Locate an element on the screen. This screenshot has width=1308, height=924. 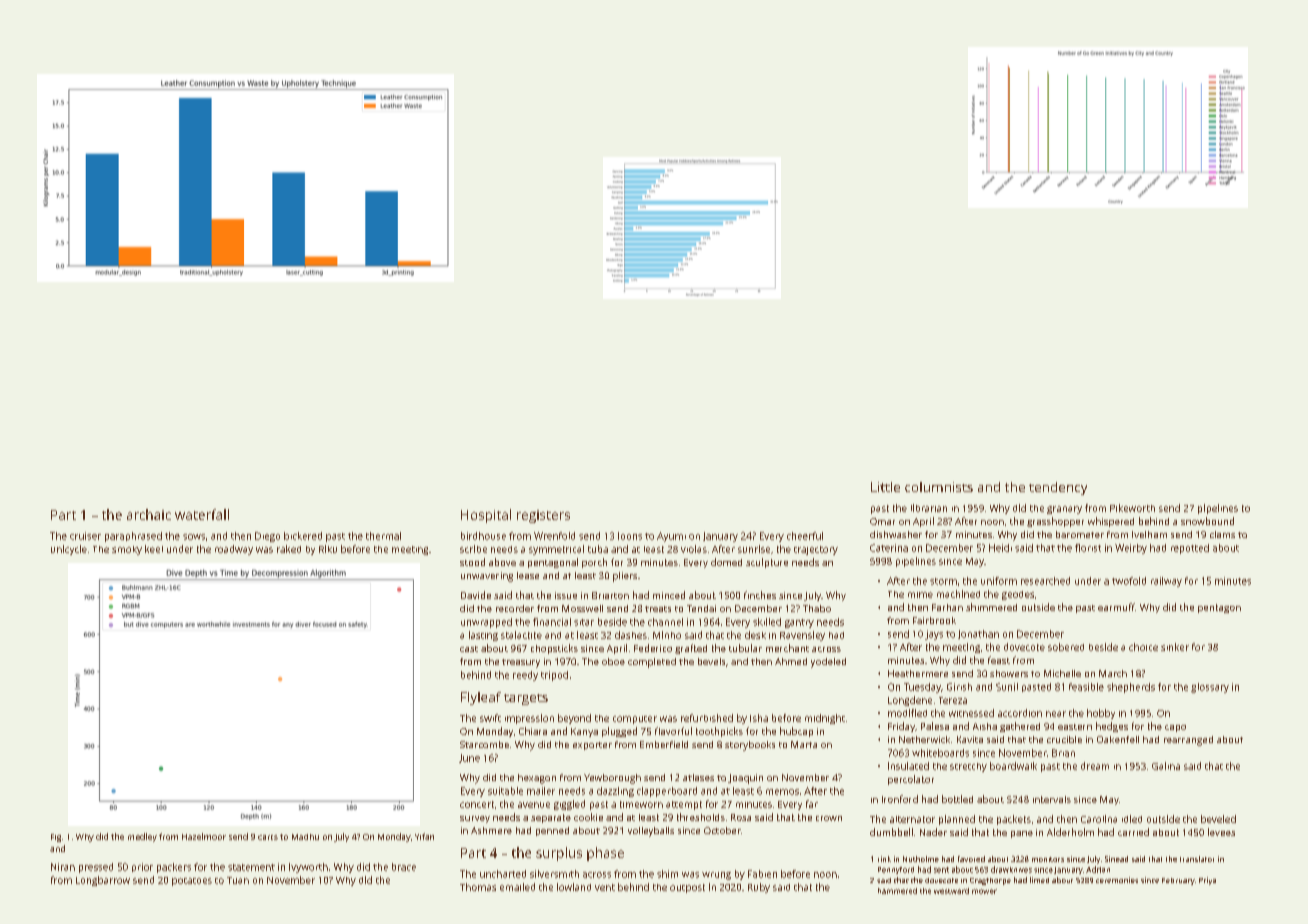
snowbound is located at coordinates (1207, 521).
